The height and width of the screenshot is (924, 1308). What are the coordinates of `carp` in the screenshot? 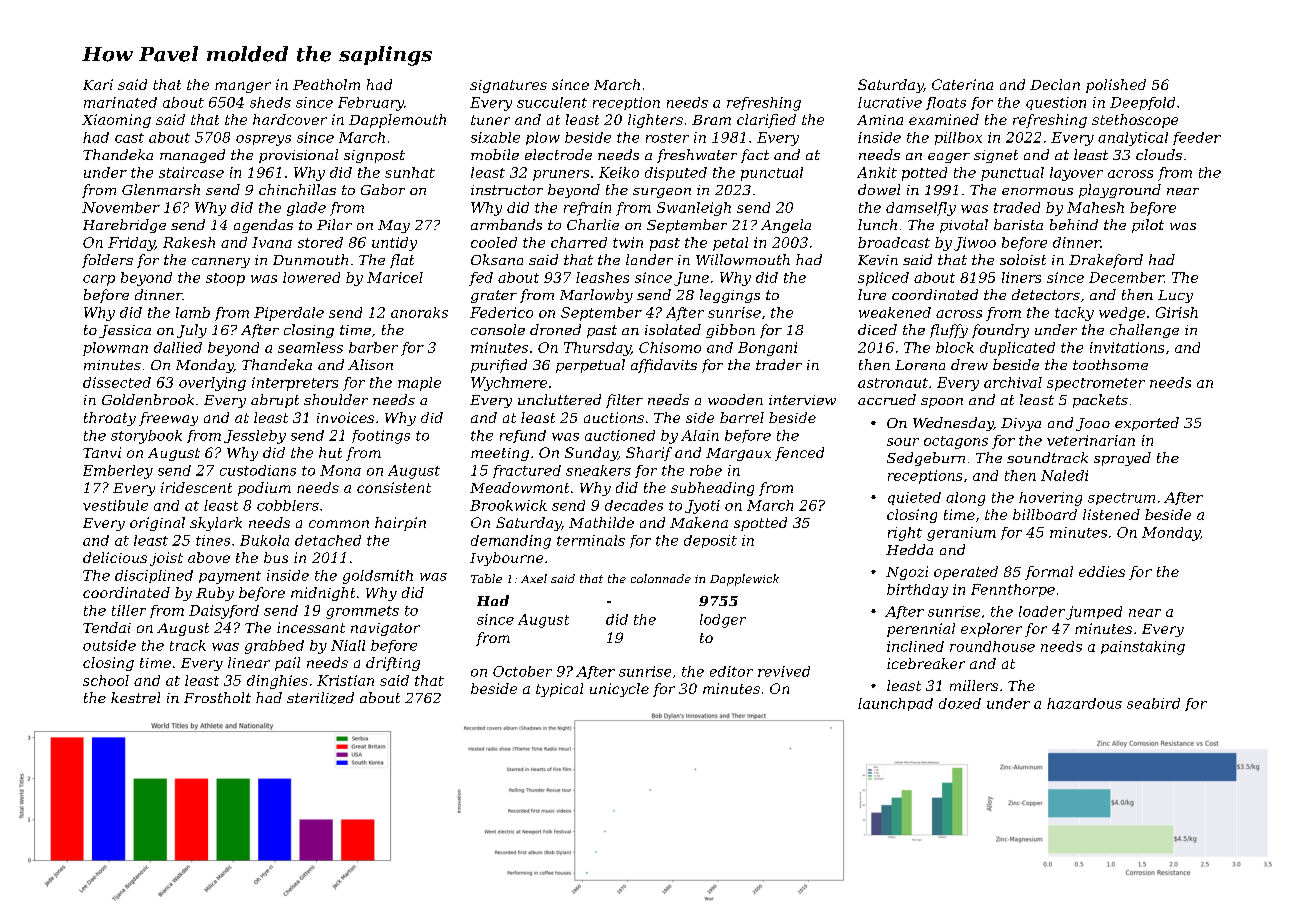 It's located at (99, 280).
